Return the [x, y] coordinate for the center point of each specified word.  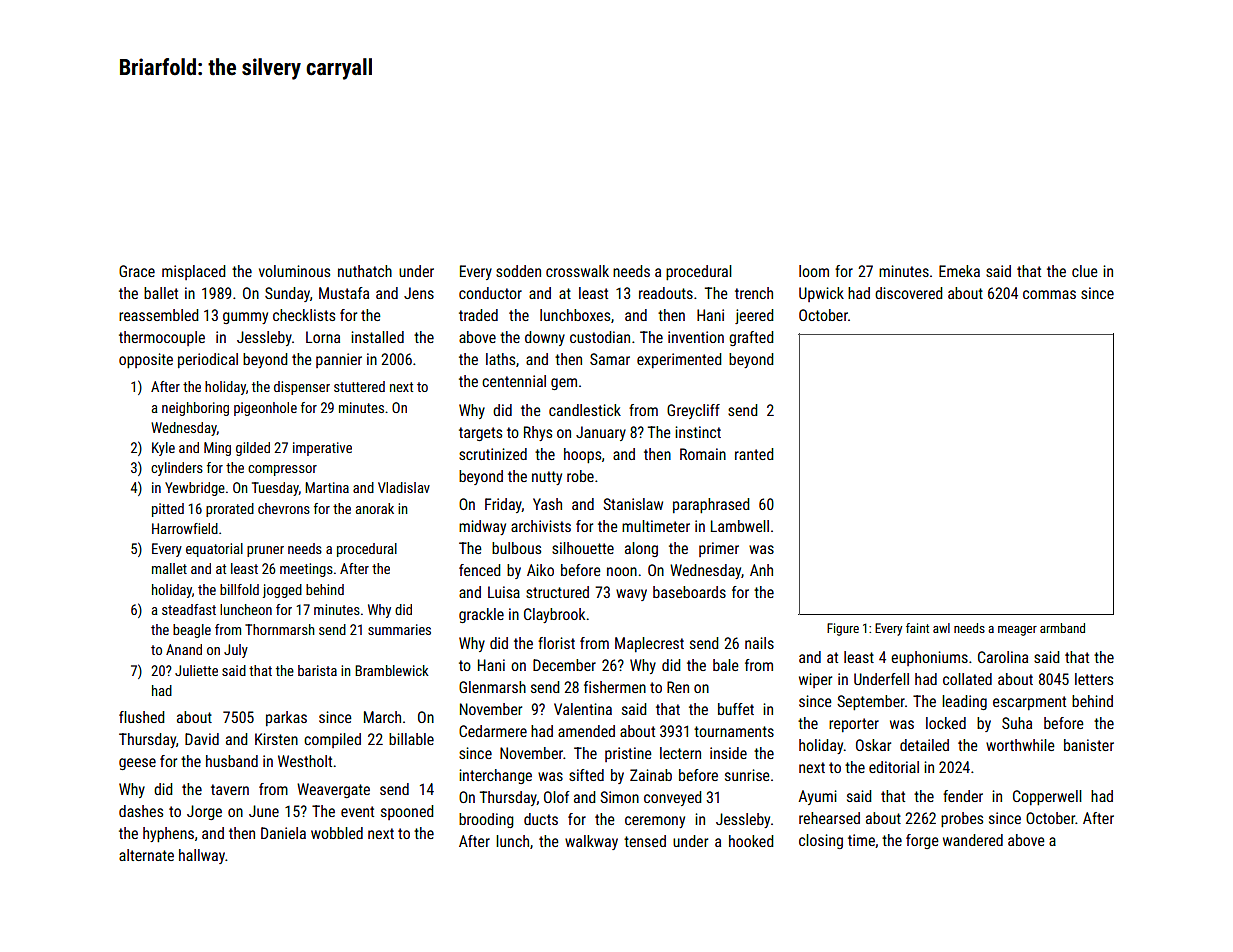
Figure [843, 629]
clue [1085, 271]
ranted [754, 454]
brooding [486, 820]
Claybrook [554, 615]
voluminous [294, 271]
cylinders [177, 469]
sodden [518, 271]
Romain [703, 454]
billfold [239, 589]
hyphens [168, 834]
